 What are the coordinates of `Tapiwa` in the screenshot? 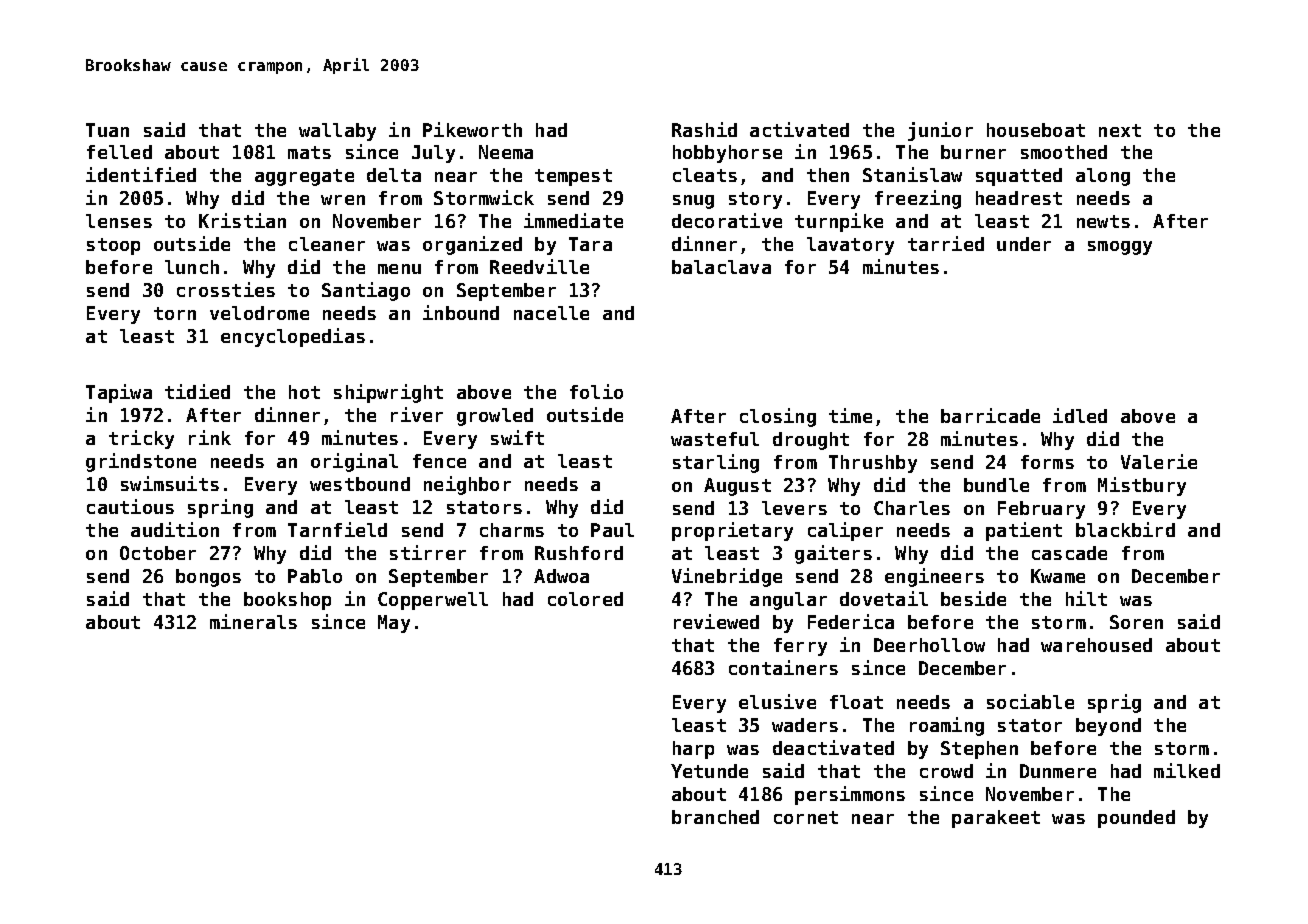 It's located at (119, 393).
